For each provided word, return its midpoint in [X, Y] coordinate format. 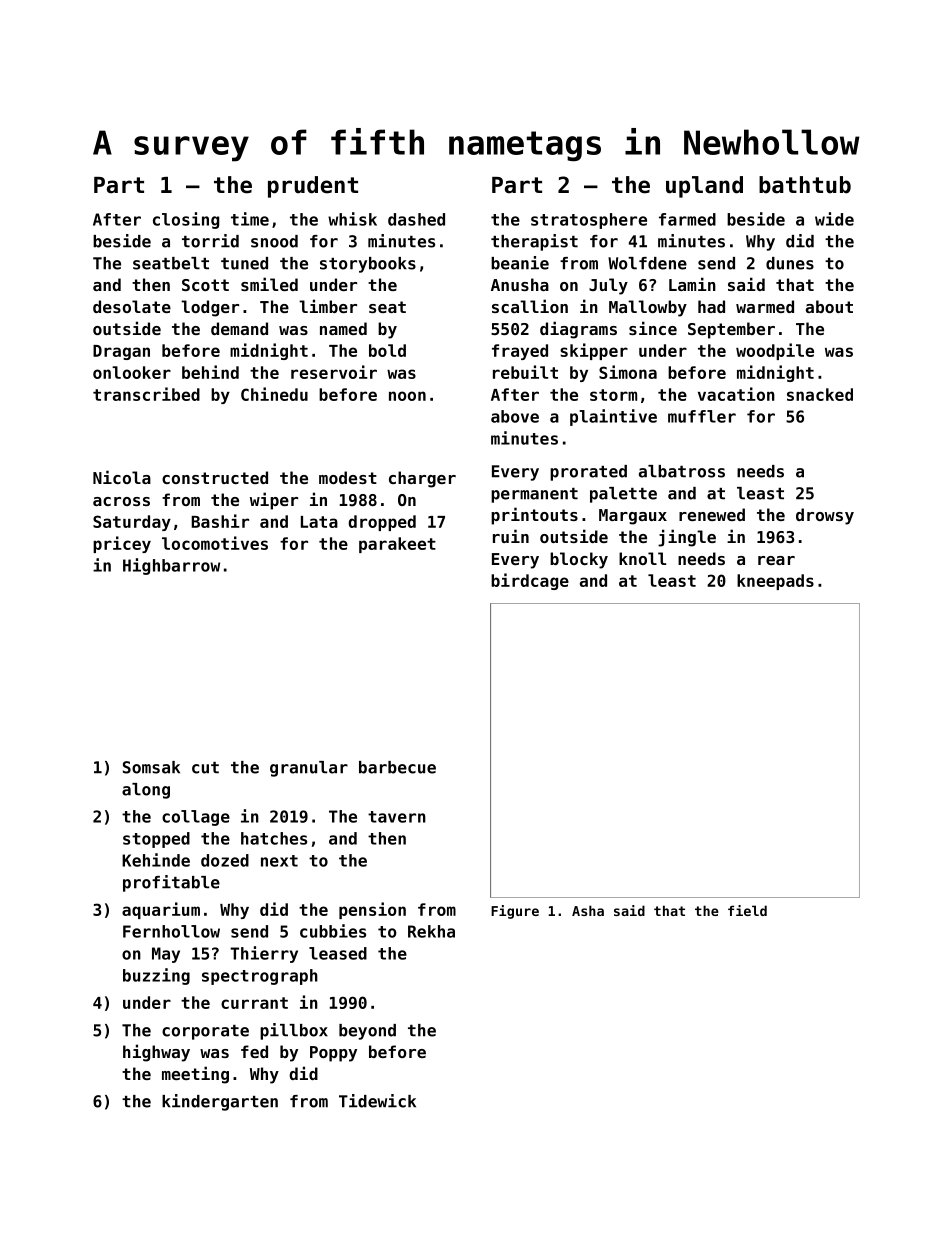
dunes [790, 263]
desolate [132, 306]
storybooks [368, 265]
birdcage [530, 581]
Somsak [151, 767]
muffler [702, 416]
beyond [367, 1032]
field [747, 910]
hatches [274, 838]
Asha [588, 910]
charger [422, 479]
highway [156, 1053]
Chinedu [274, 394]
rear [776, 560]
